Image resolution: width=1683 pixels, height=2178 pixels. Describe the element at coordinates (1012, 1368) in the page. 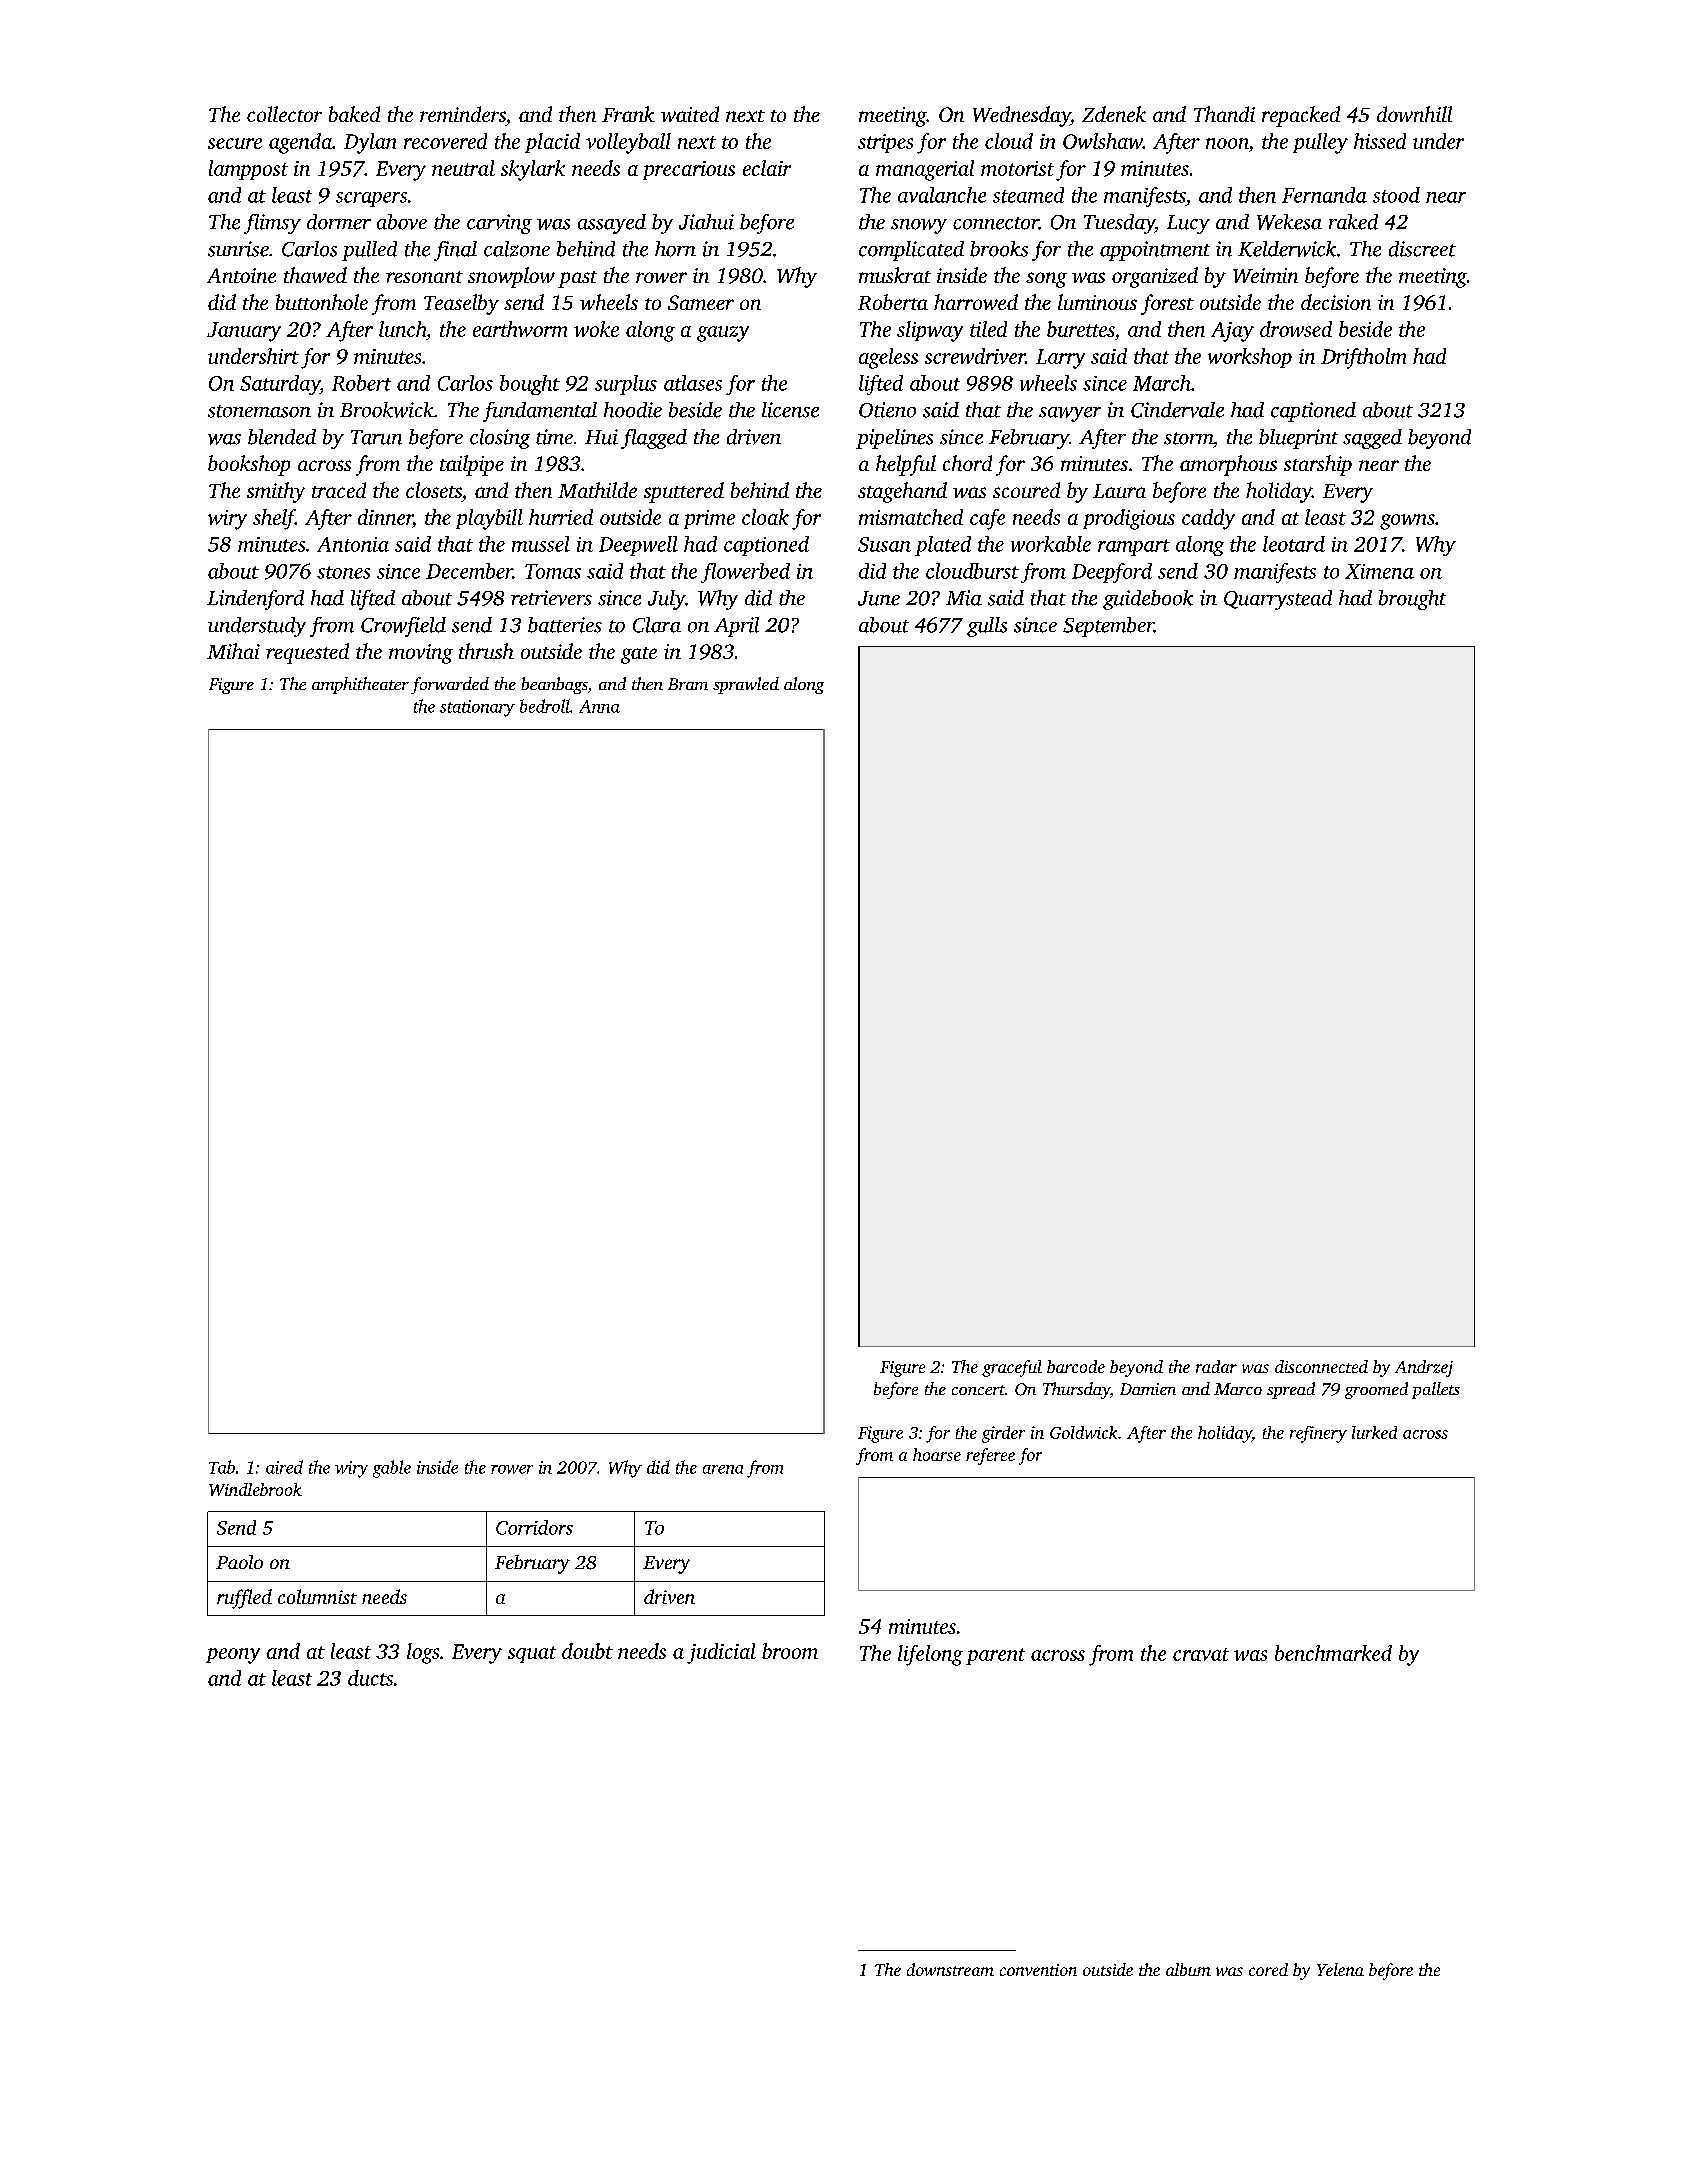

I see `graceful` at that location.
